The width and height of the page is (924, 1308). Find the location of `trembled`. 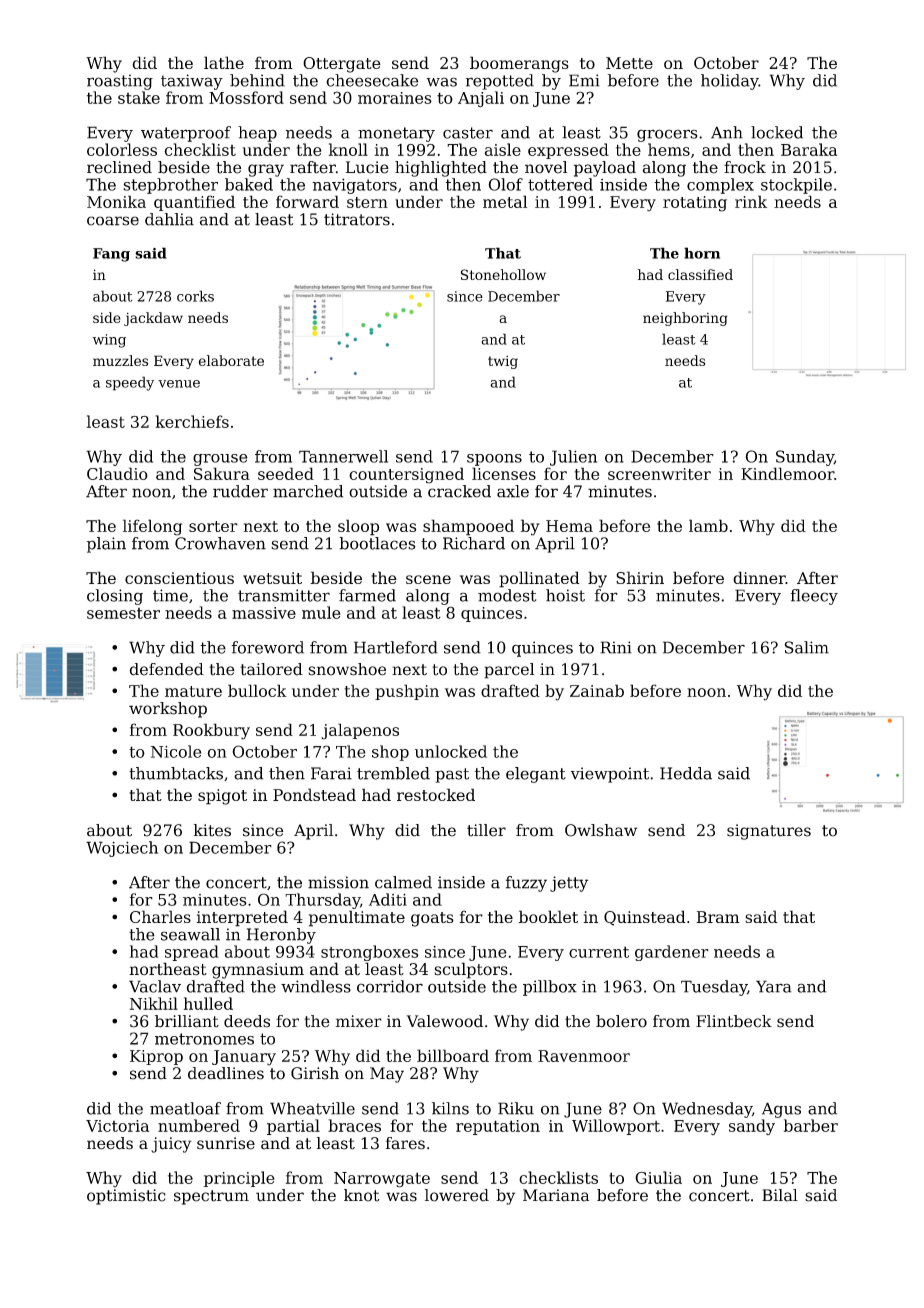

trembled is located at coordinates (393, 773).
